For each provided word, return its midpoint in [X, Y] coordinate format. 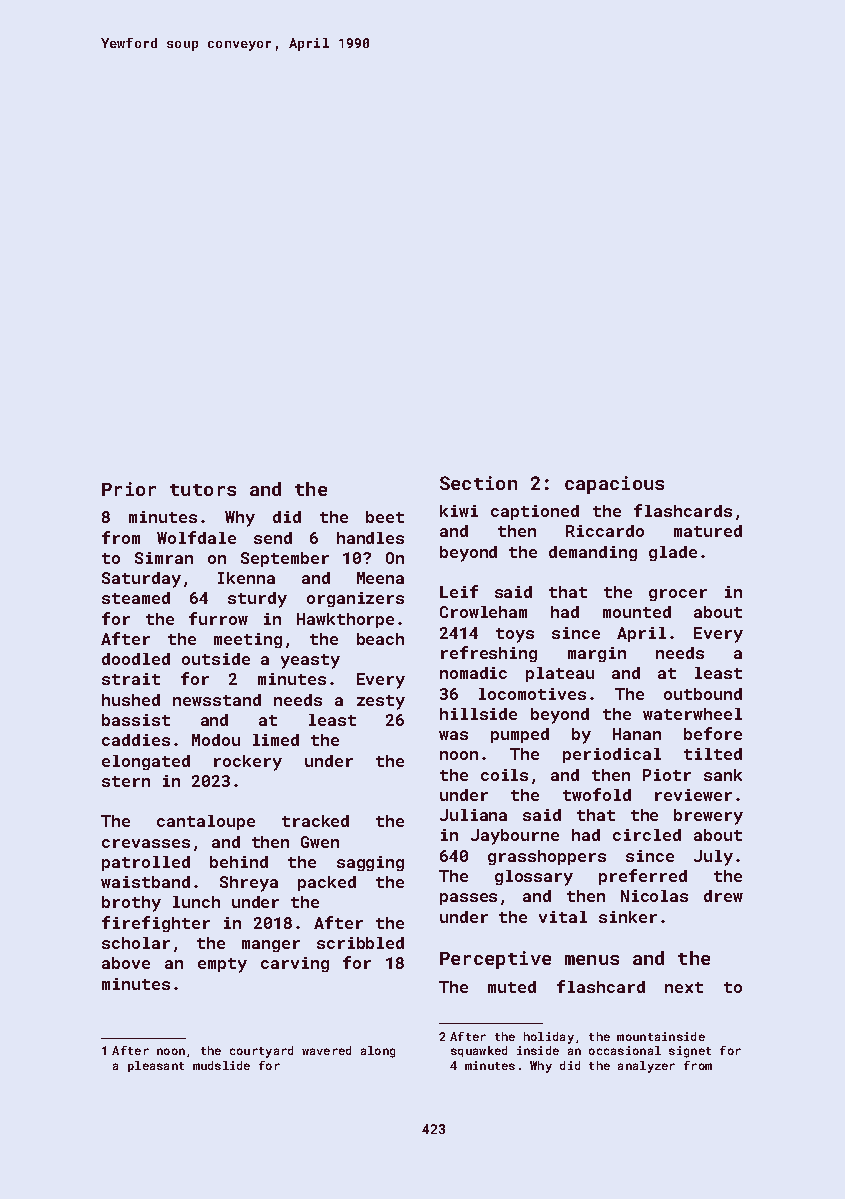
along [378, 1052]
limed [276, 740]
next [684, 987]
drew [723, 896]
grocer [678, 595]
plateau [560, 674]
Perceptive [495, 960]
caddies [136, 740]
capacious [614, 485]
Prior [129, 489]
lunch [196, 902]
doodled [136, 659]
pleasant [156, 1066]
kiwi [459, 511]
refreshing [489, 654]
